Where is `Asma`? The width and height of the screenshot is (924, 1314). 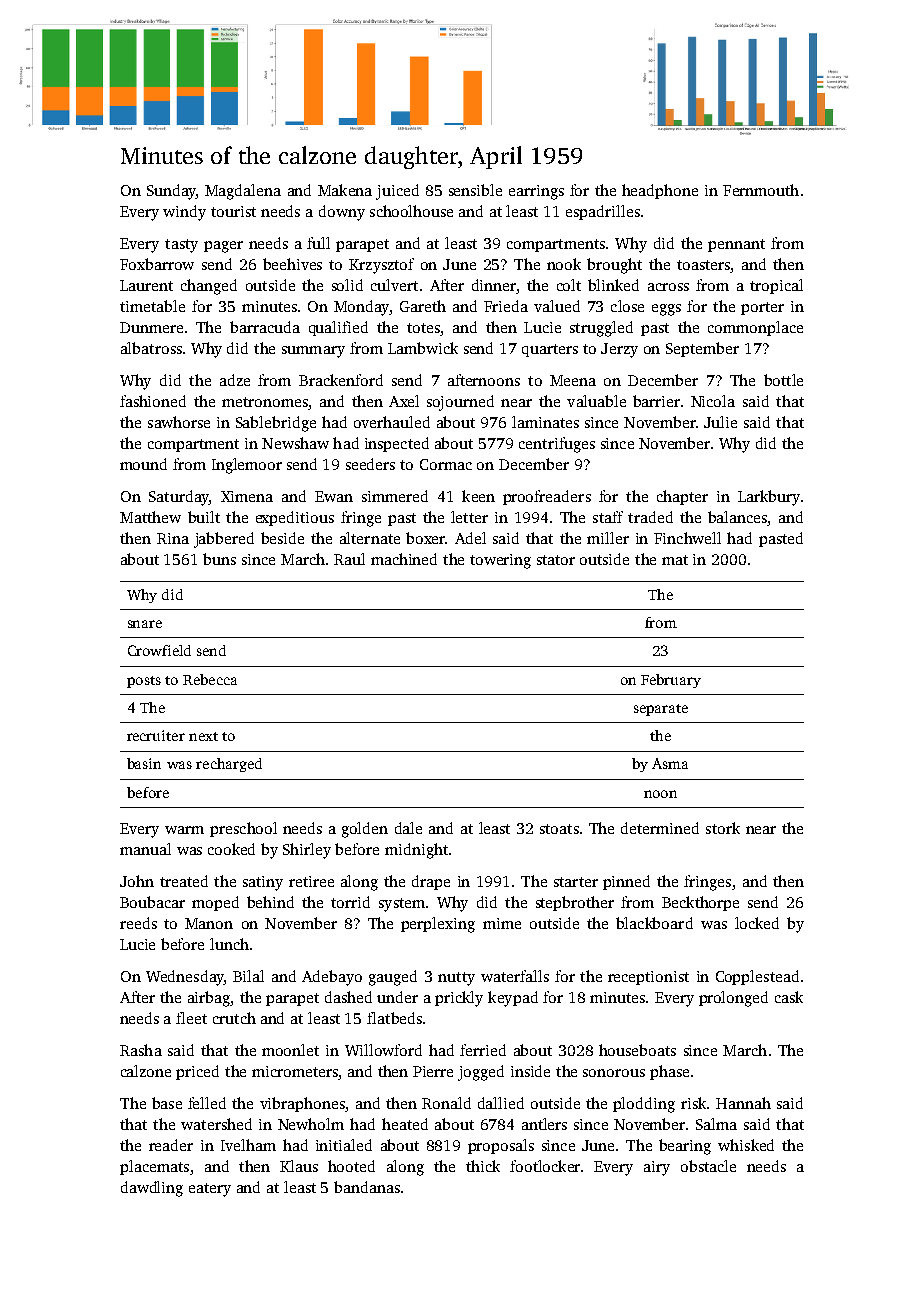
Asma is located at coordinates (670, 763).
